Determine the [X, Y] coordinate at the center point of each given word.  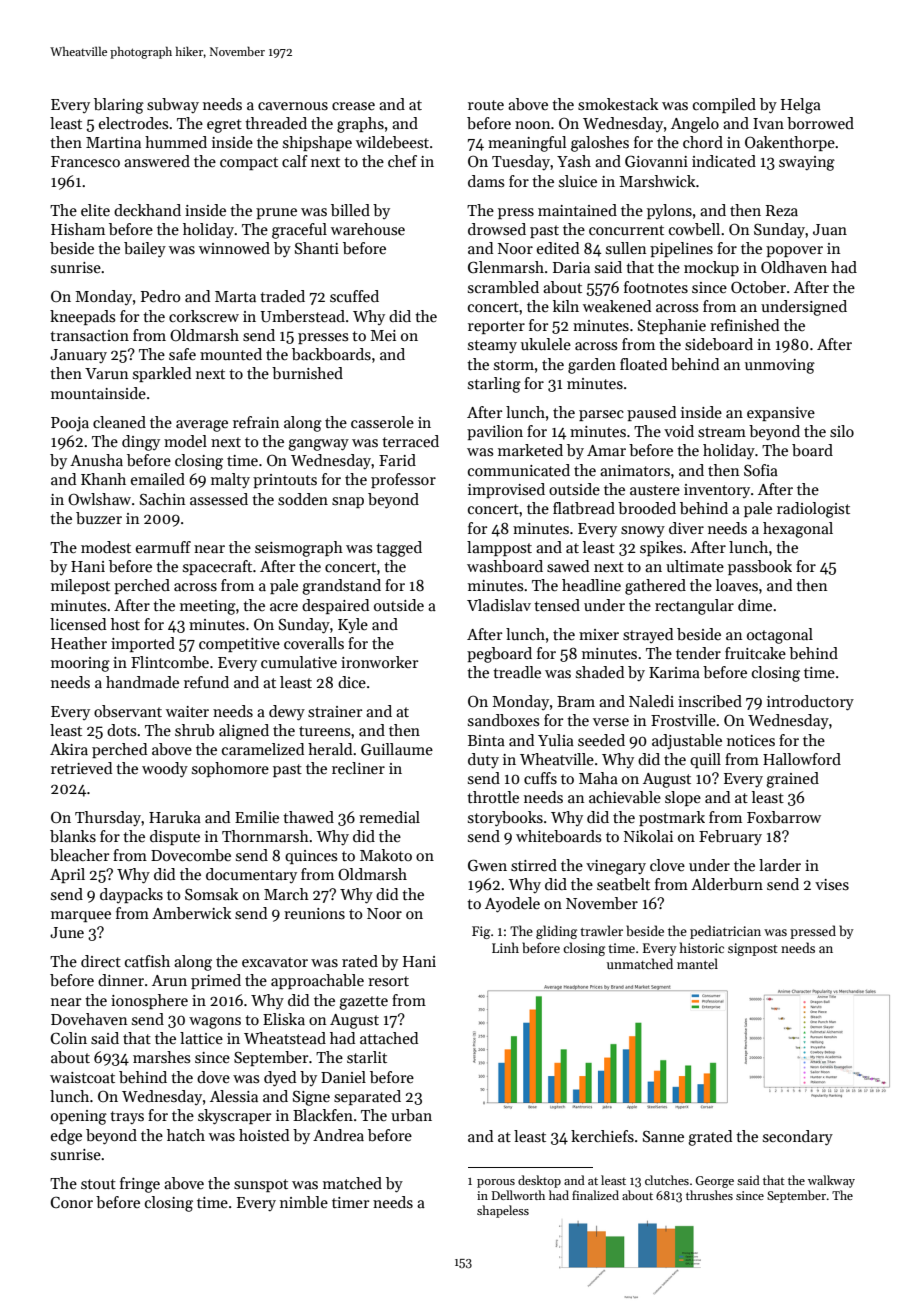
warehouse [368, 229]
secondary [798, 1138]
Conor [71, 1202]
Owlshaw [99, 499]
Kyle [353, 625]
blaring [119, 106]
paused [651, 413]
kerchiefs [602, 1136]
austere [655, 490]
